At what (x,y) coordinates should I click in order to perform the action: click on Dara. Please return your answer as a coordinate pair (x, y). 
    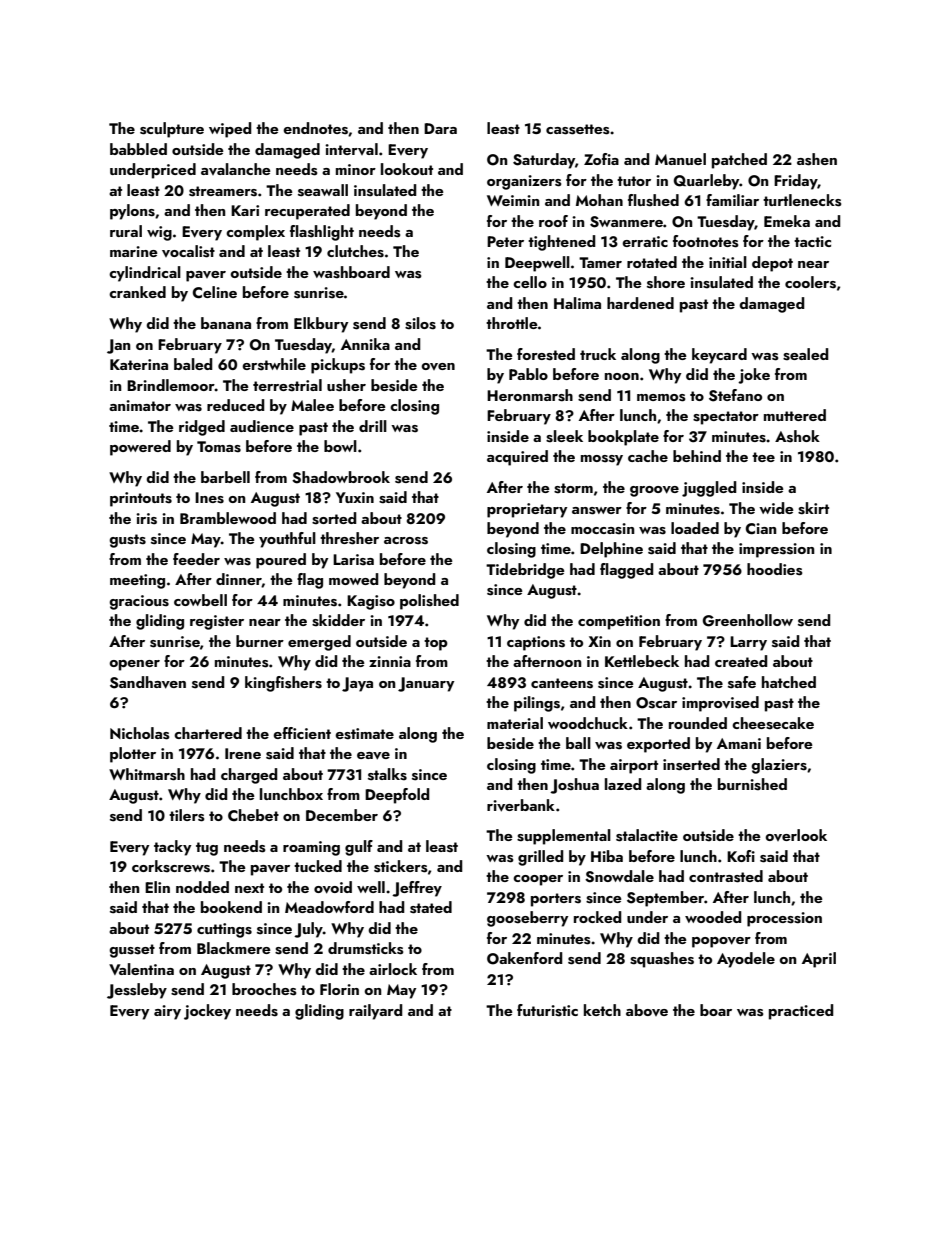
    Looking at the image, I should click on (440, 128).
